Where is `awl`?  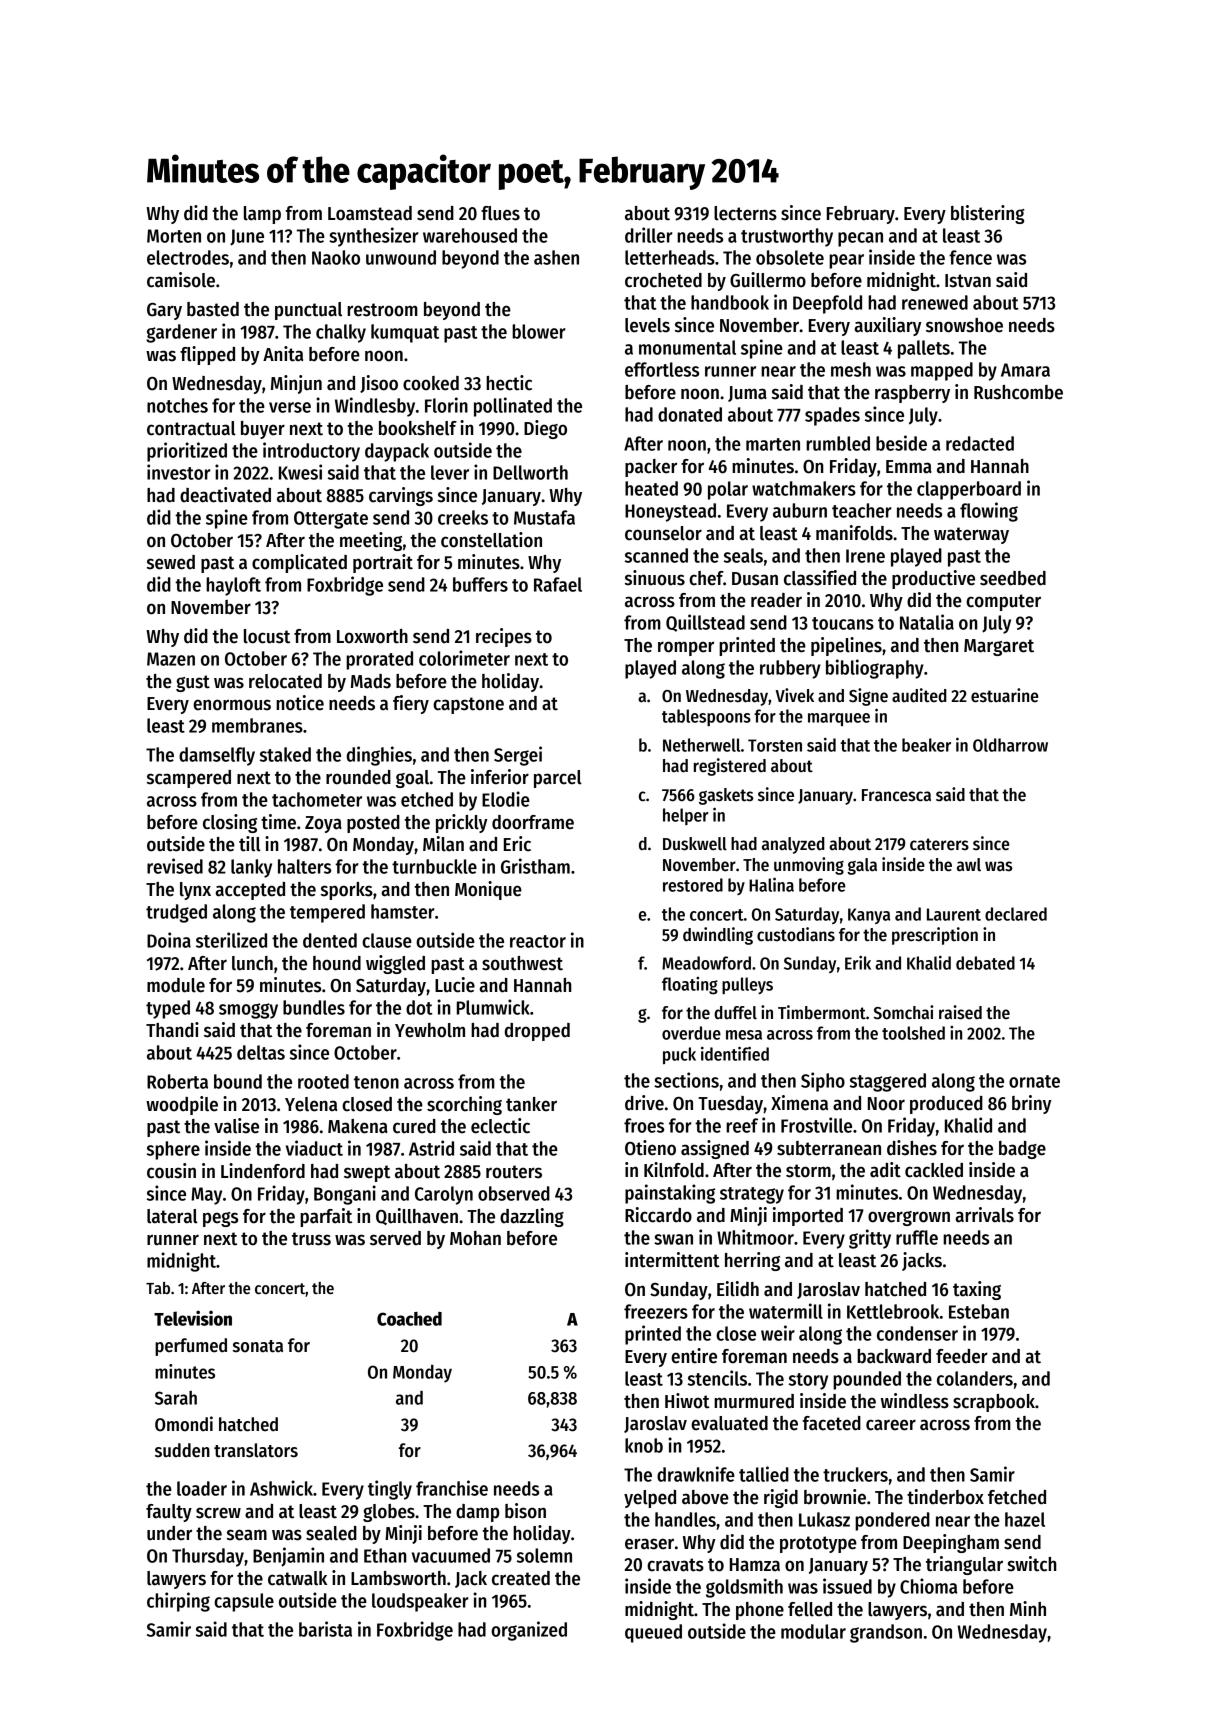
awl is located at coordinates (969, 865).
